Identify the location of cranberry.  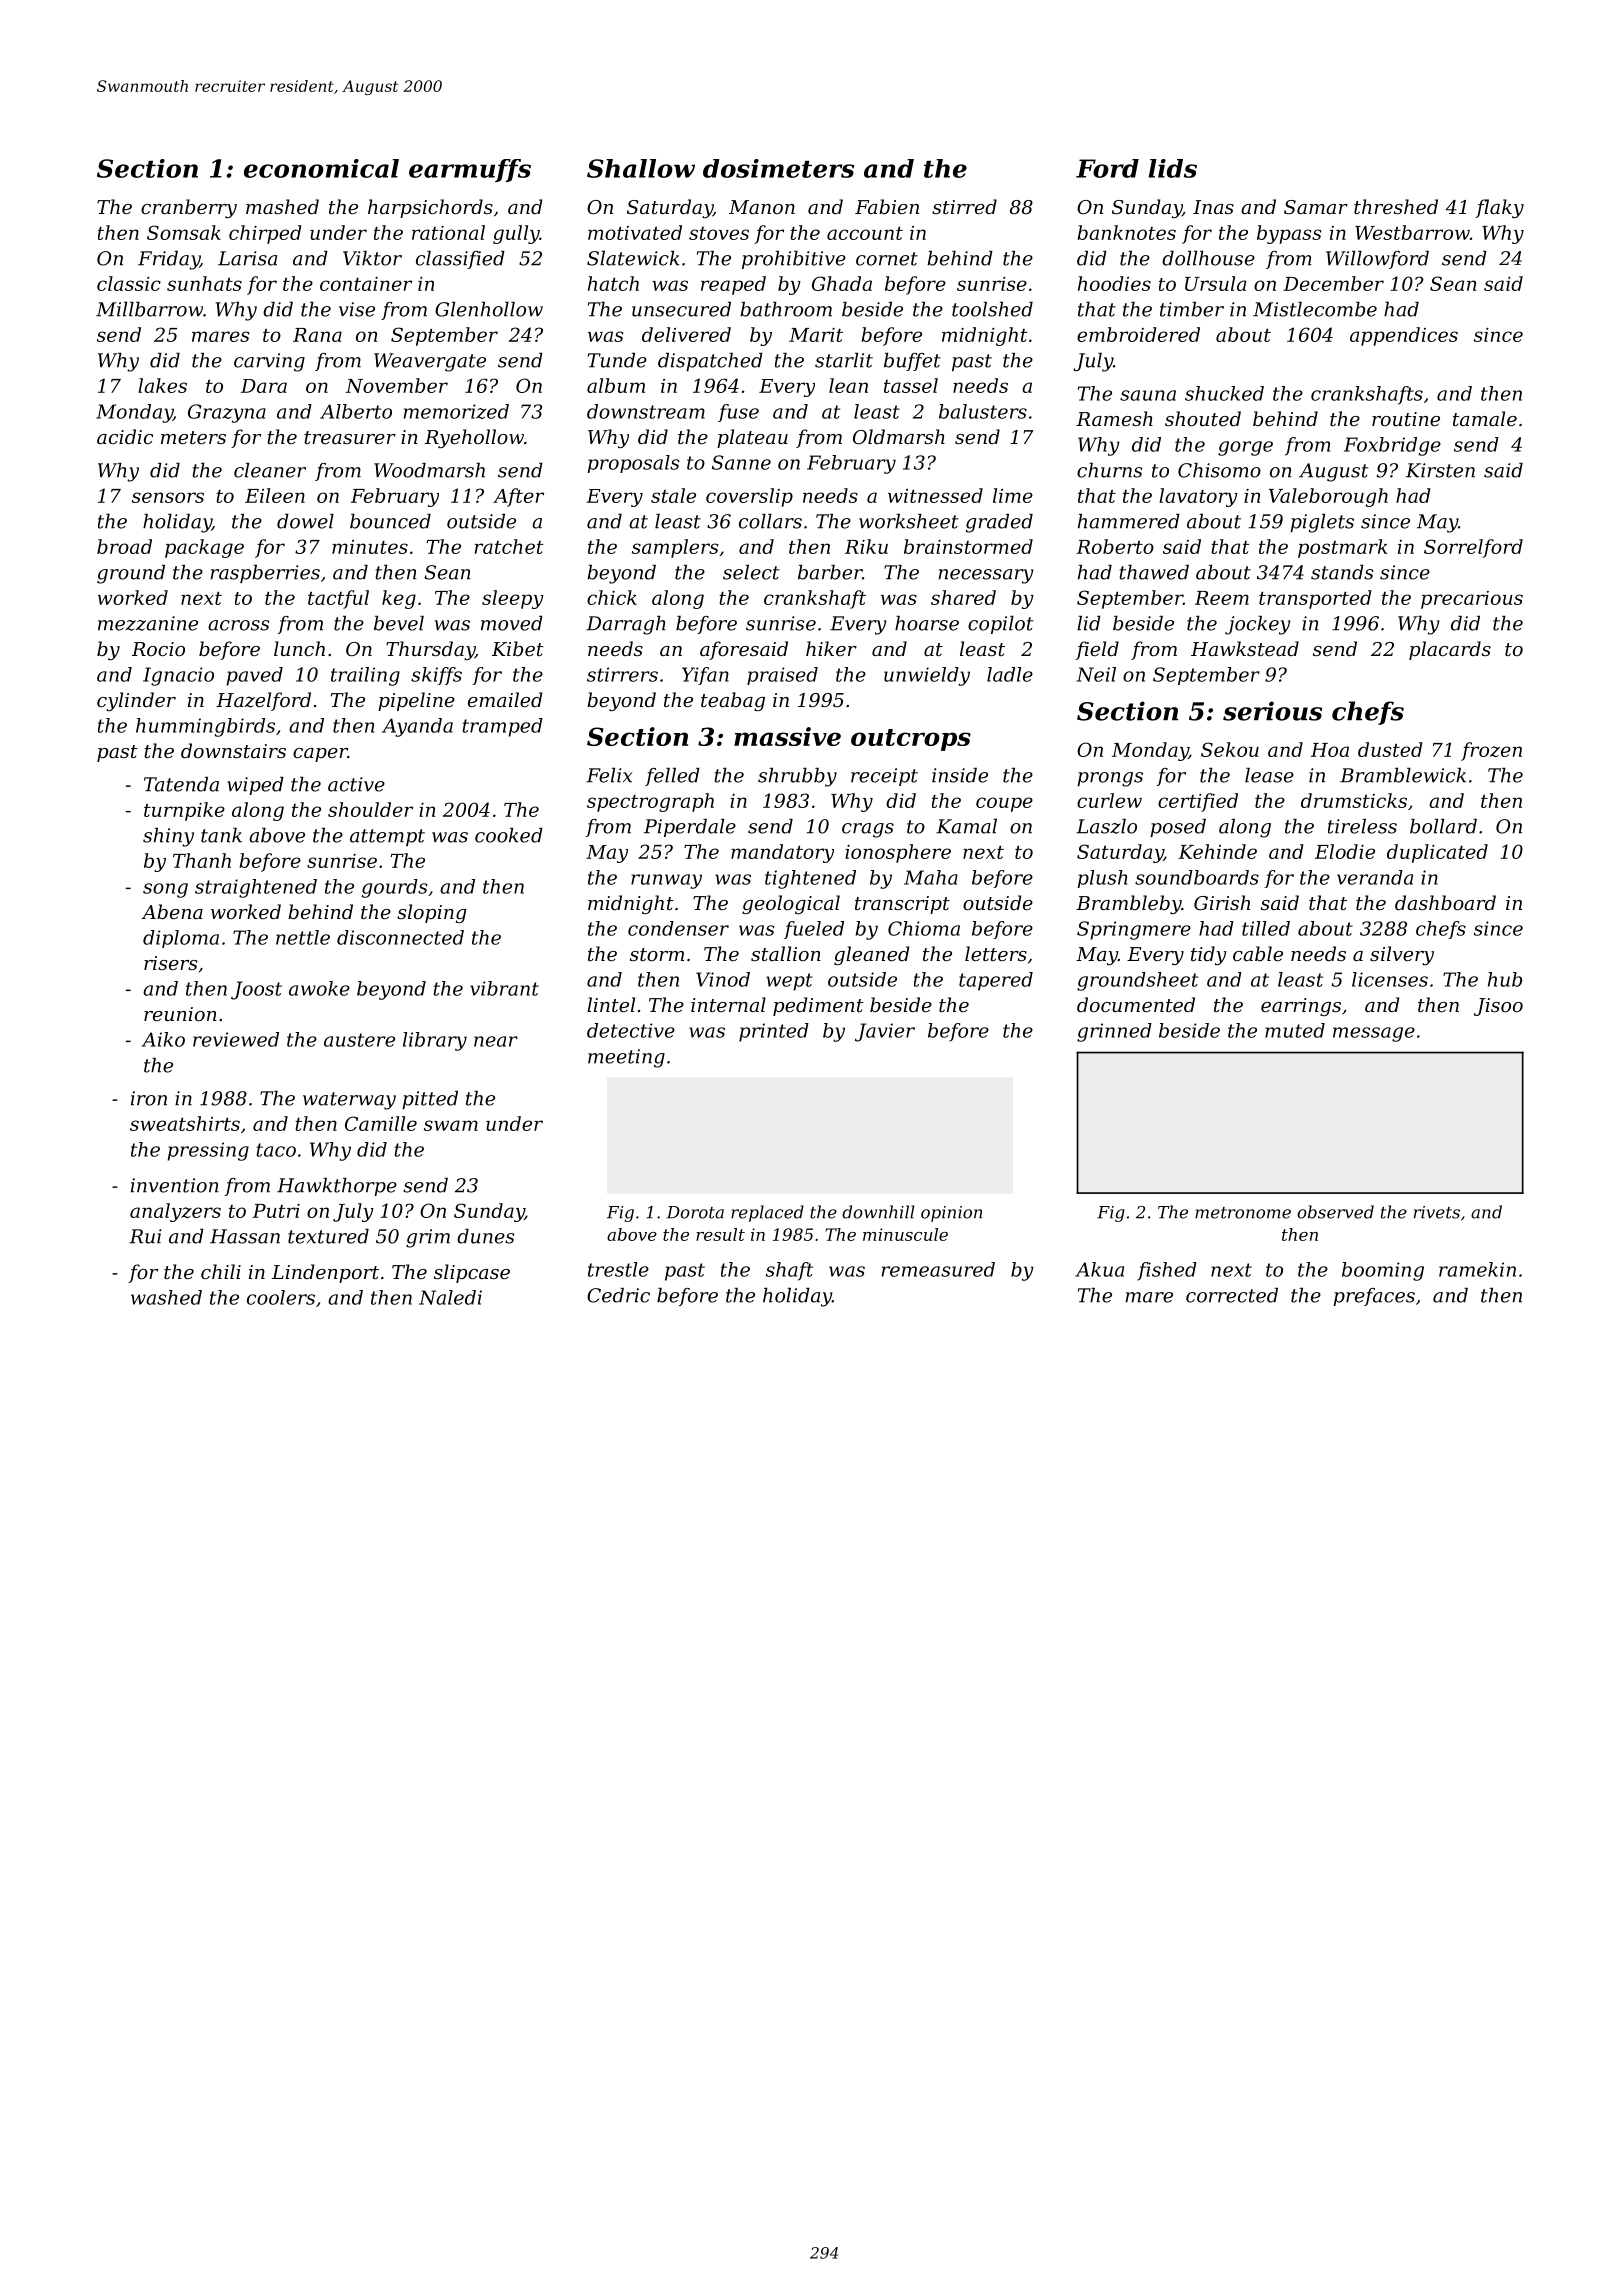
(189, 208).
